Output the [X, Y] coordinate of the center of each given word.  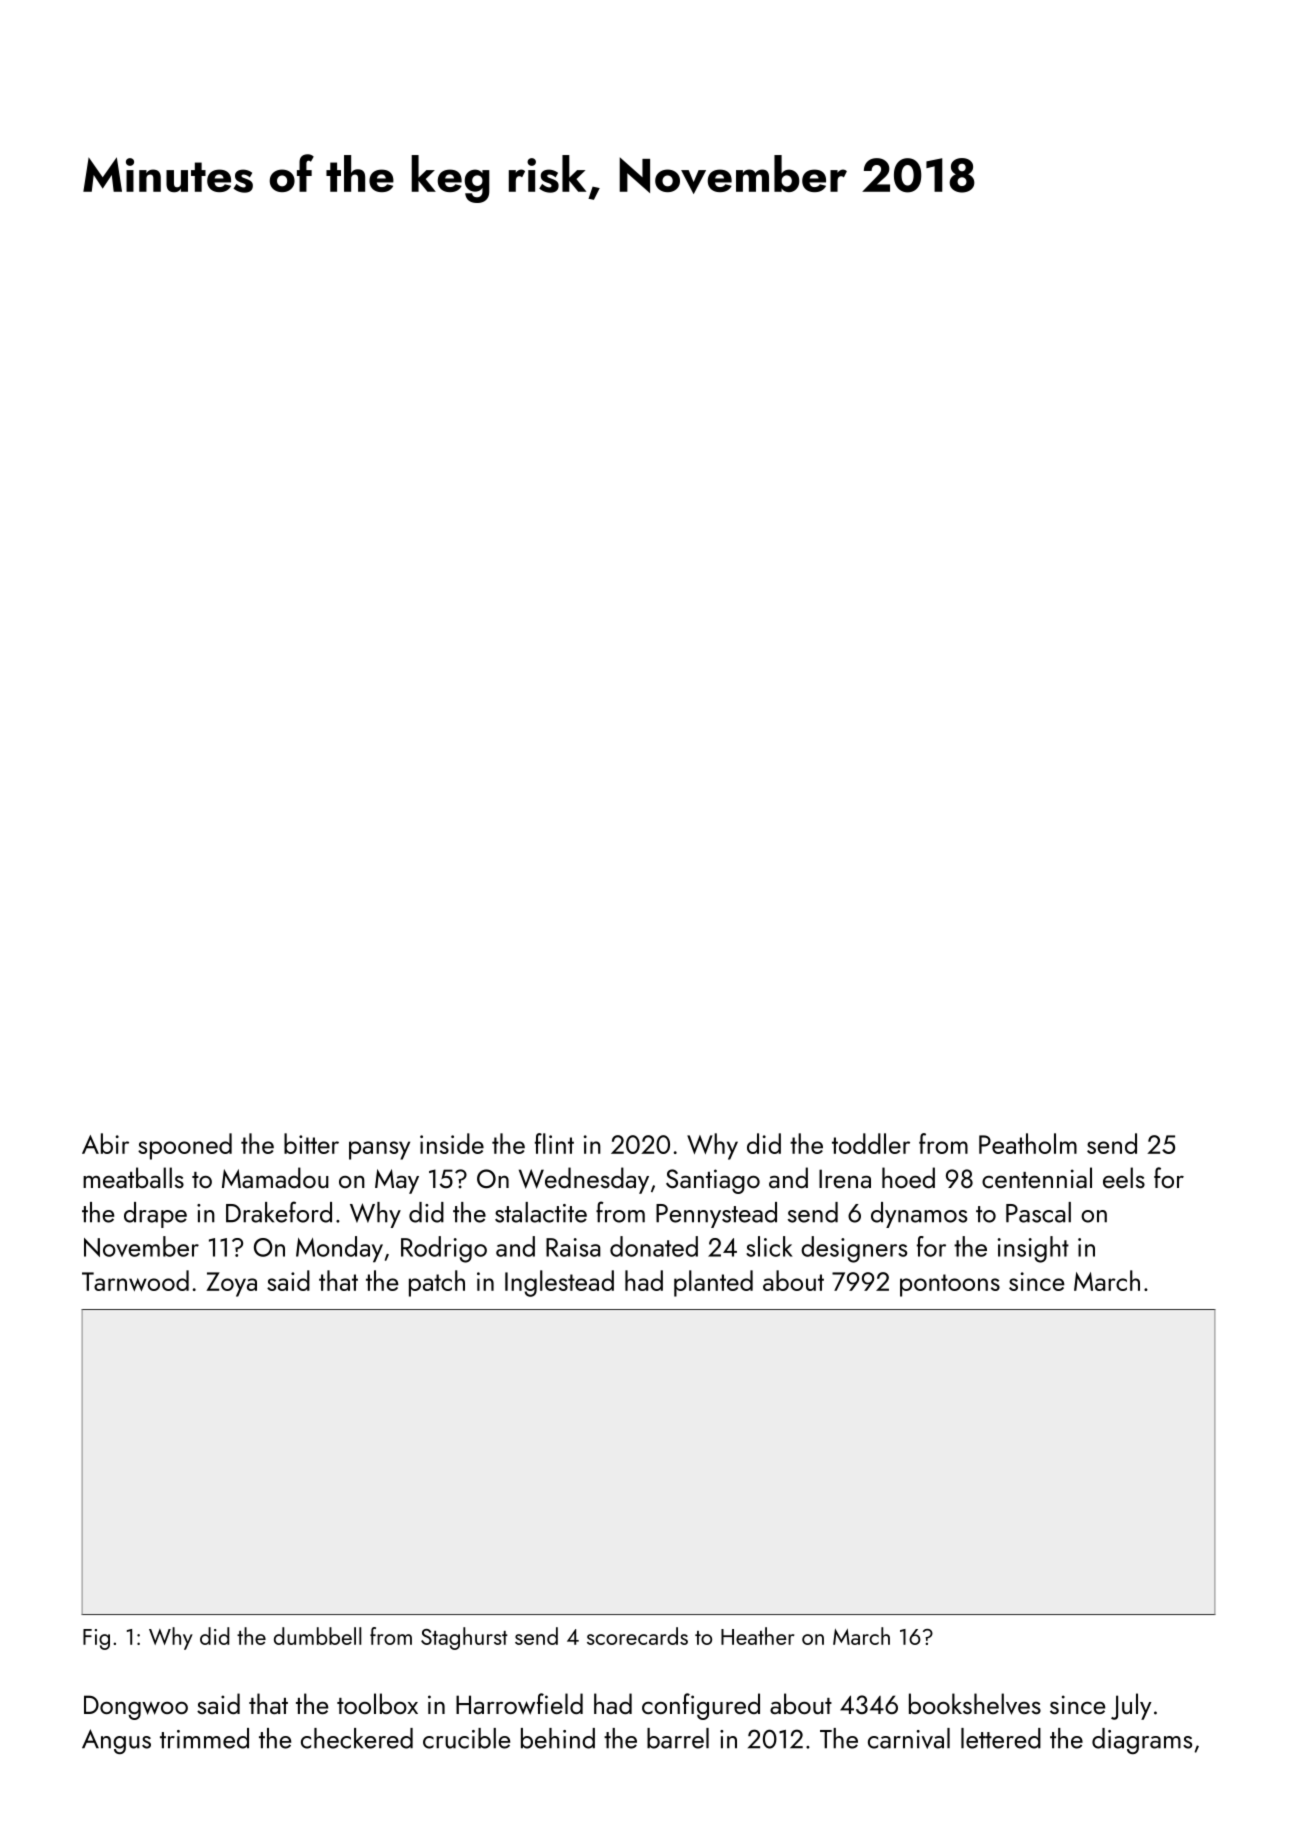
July [1131, 1706]
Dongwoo [136, 1707]
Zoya [231, 1284]
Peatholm [1028, 1143]
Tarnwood [135, 1280]
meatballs [133, 1177]
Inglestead [559, 1283]
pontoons [950, 1285]
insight [1033, 1249]
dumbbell [317, 1636]
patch [437, 1283]
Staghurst [464, 1638]
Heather [757, 1636]
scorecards [637, 1636]
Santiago [713, 1181]
